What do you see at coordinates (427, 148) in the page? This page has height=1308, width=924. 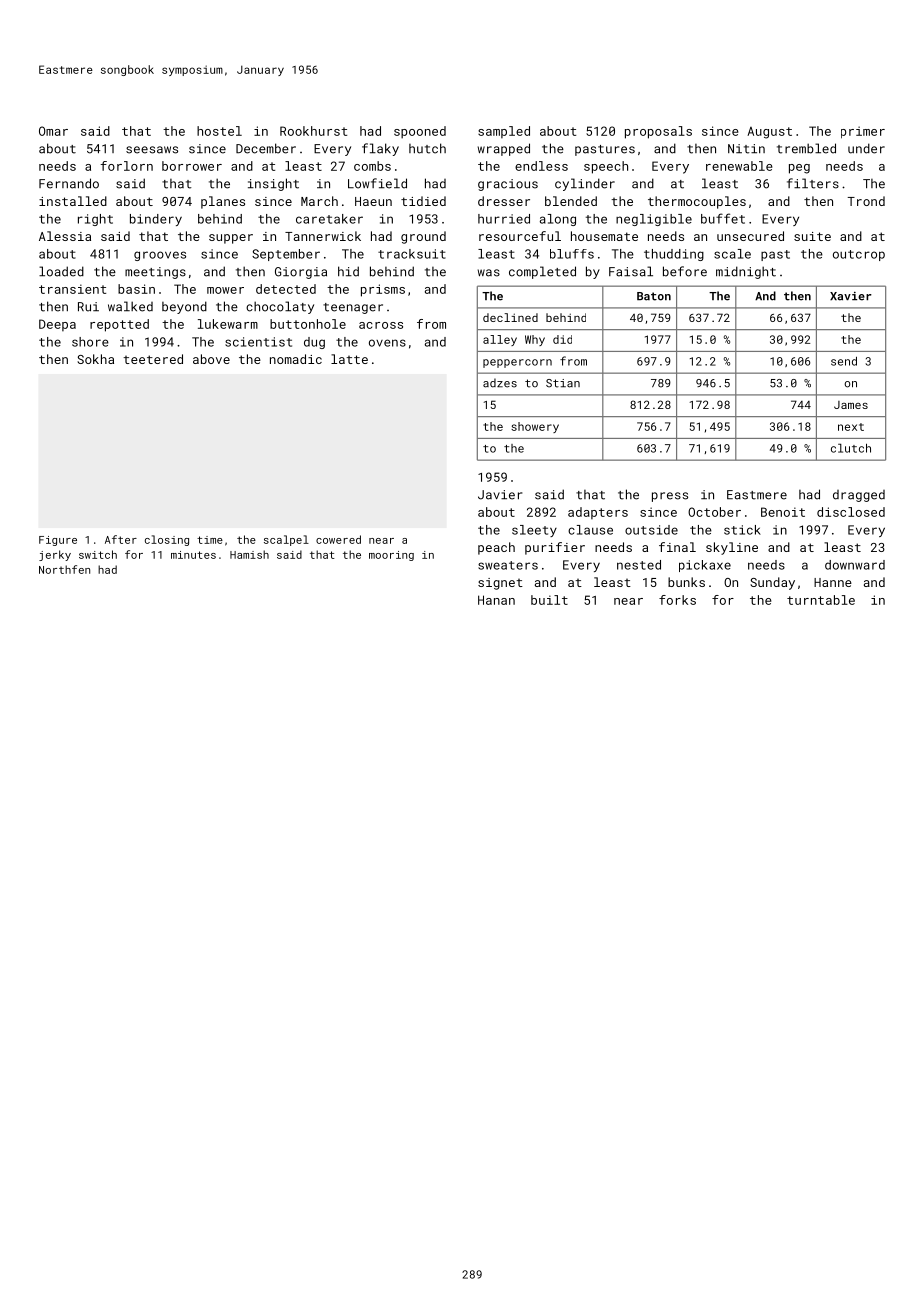 I see `hutch` at bounding box center [427, 148].
